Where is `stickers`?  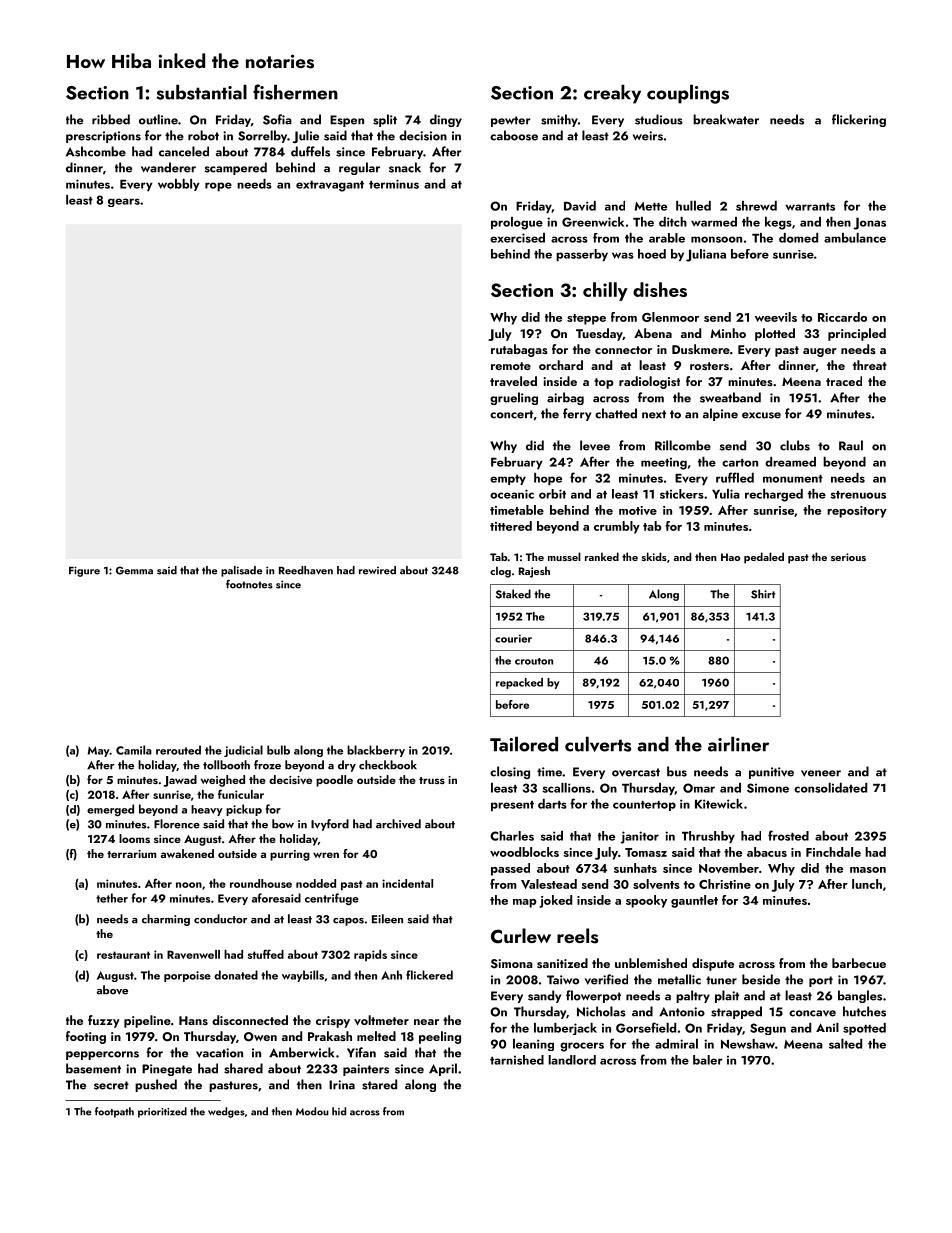
stickers is located at coordinates (682, 494).
